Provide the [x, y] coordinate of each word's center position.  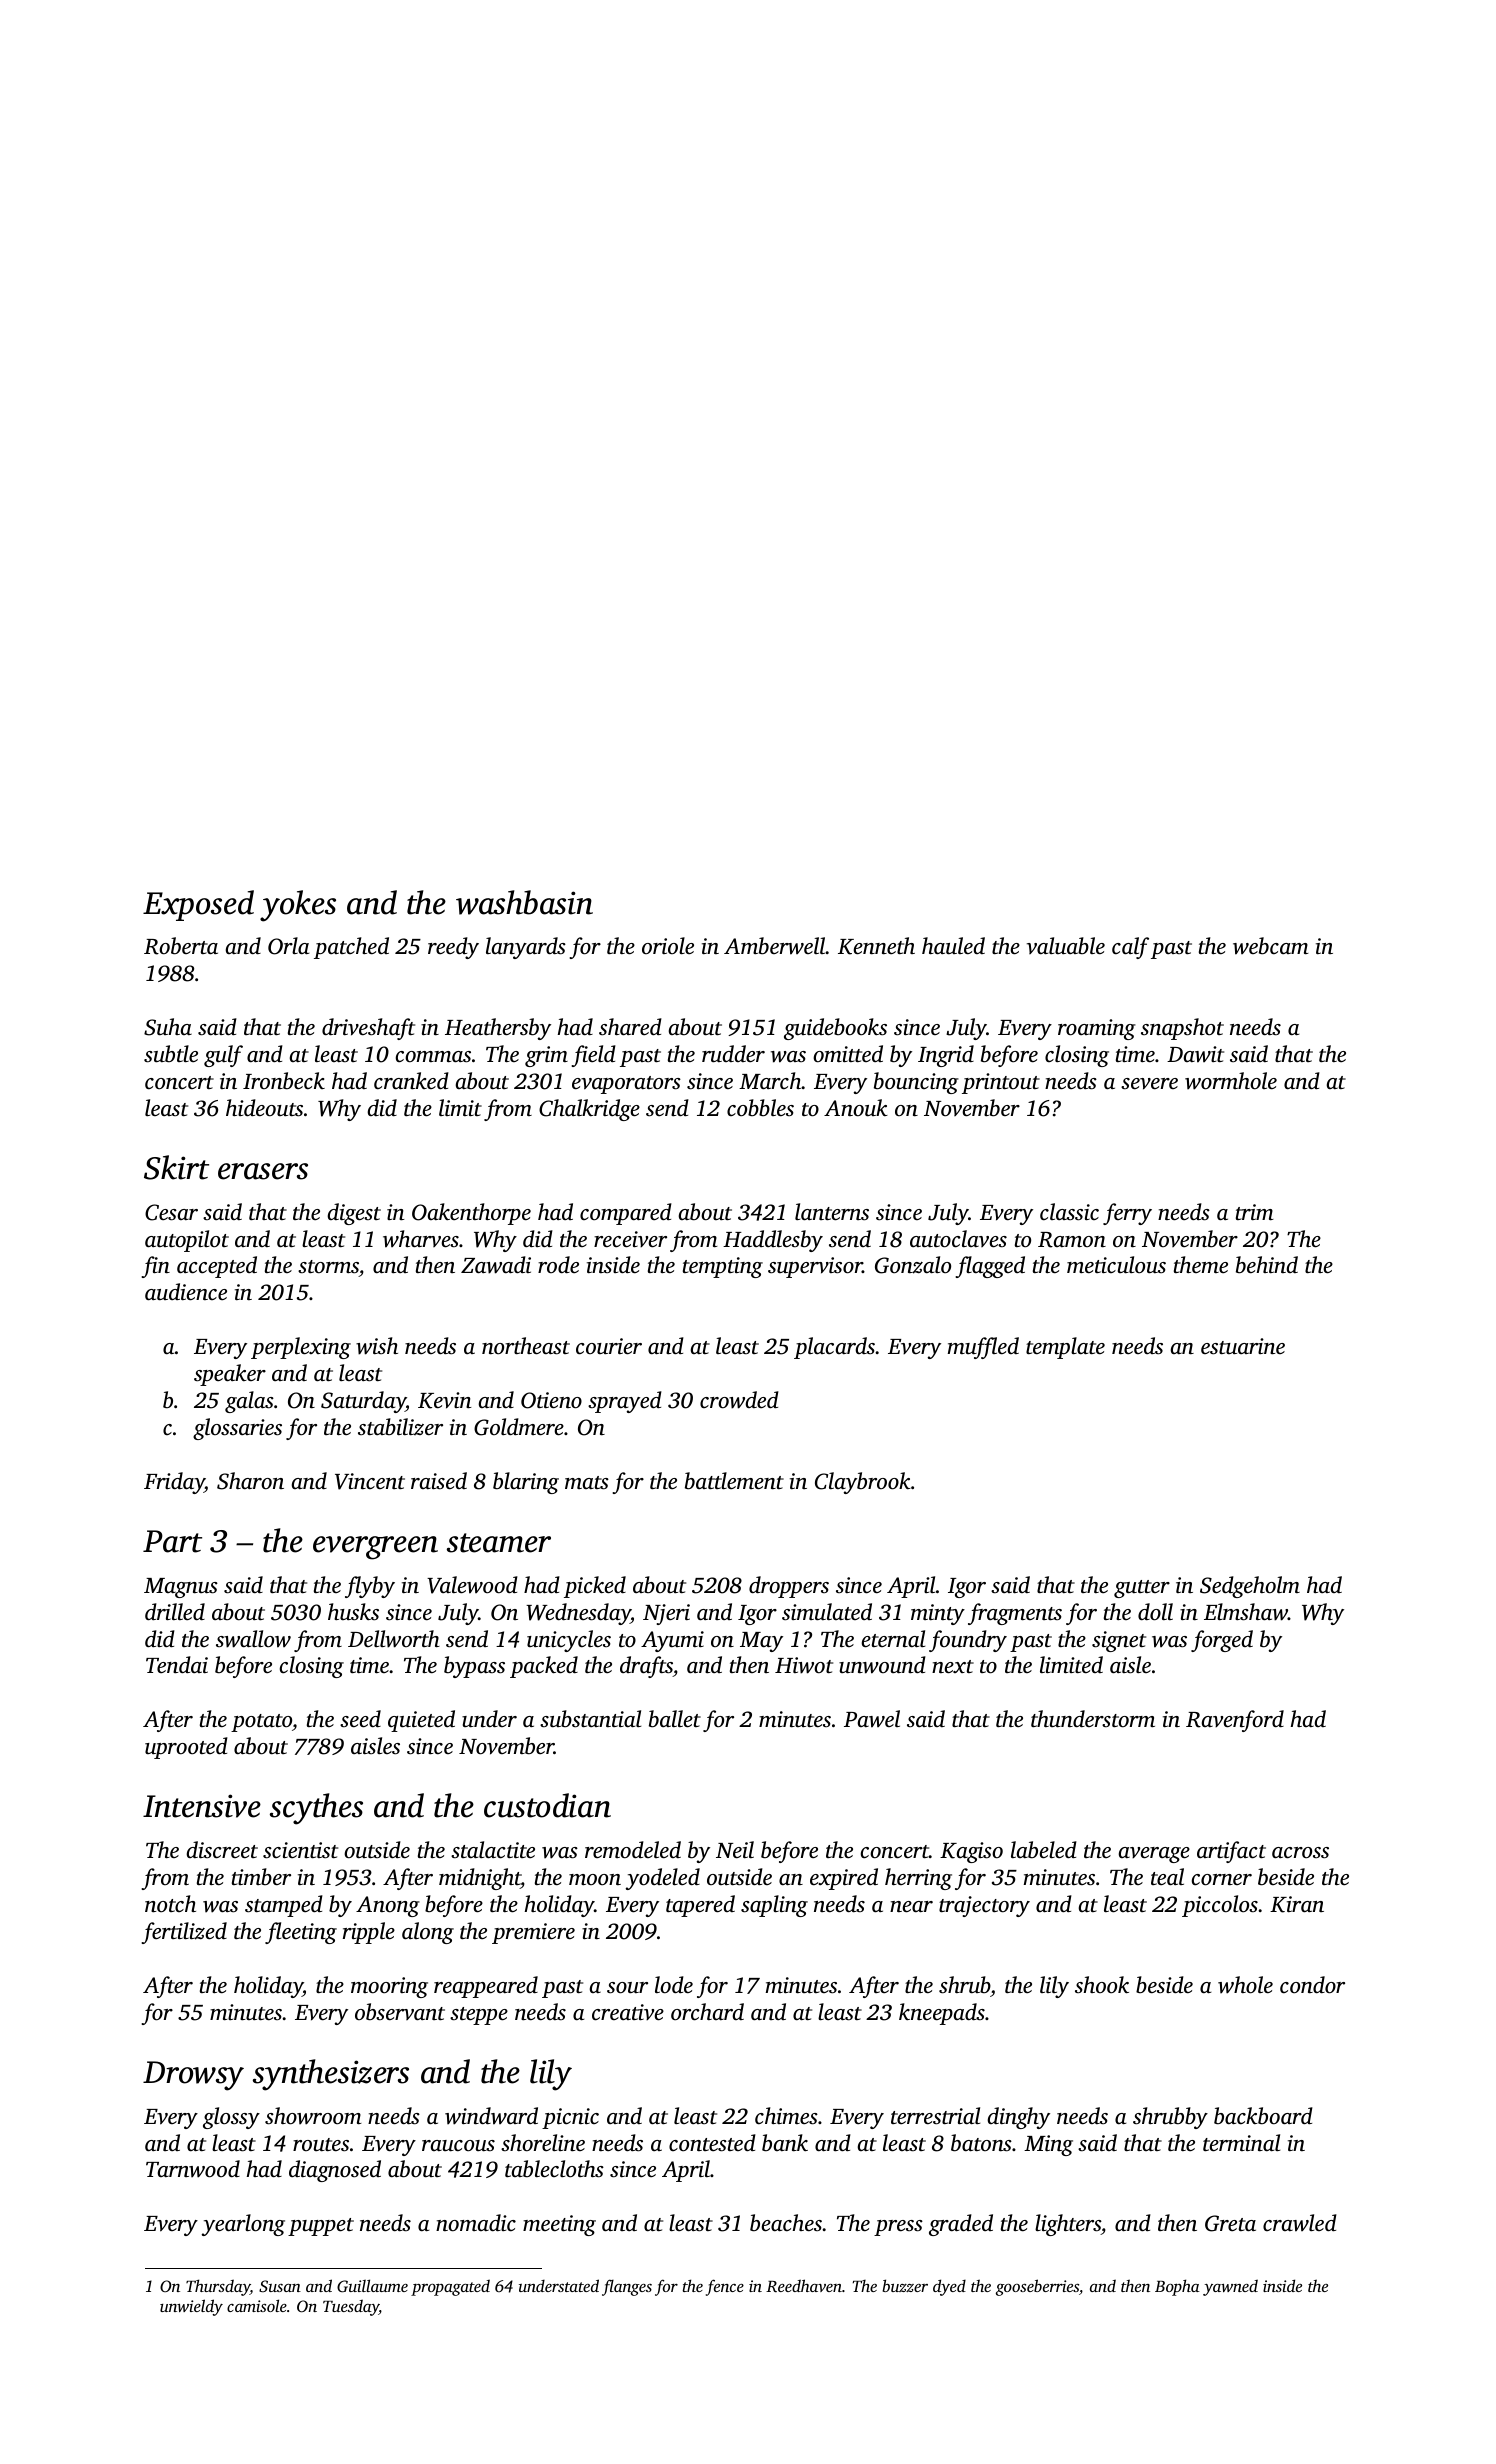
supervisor [815, 1267]
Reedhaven [804, 2285]
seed [360, 1719]
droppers [789, 1587]
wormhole [1231, 1081]
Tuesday [351, 2307]
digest [354, 1214]
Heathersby [498, 1029]
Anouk [856, 1108]
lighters [1068, 2225]
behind [1267, 1265]
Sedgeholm [1250, 1587]
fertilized [184, 1933]
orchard [707, 2012]
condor [1312, 1985]
